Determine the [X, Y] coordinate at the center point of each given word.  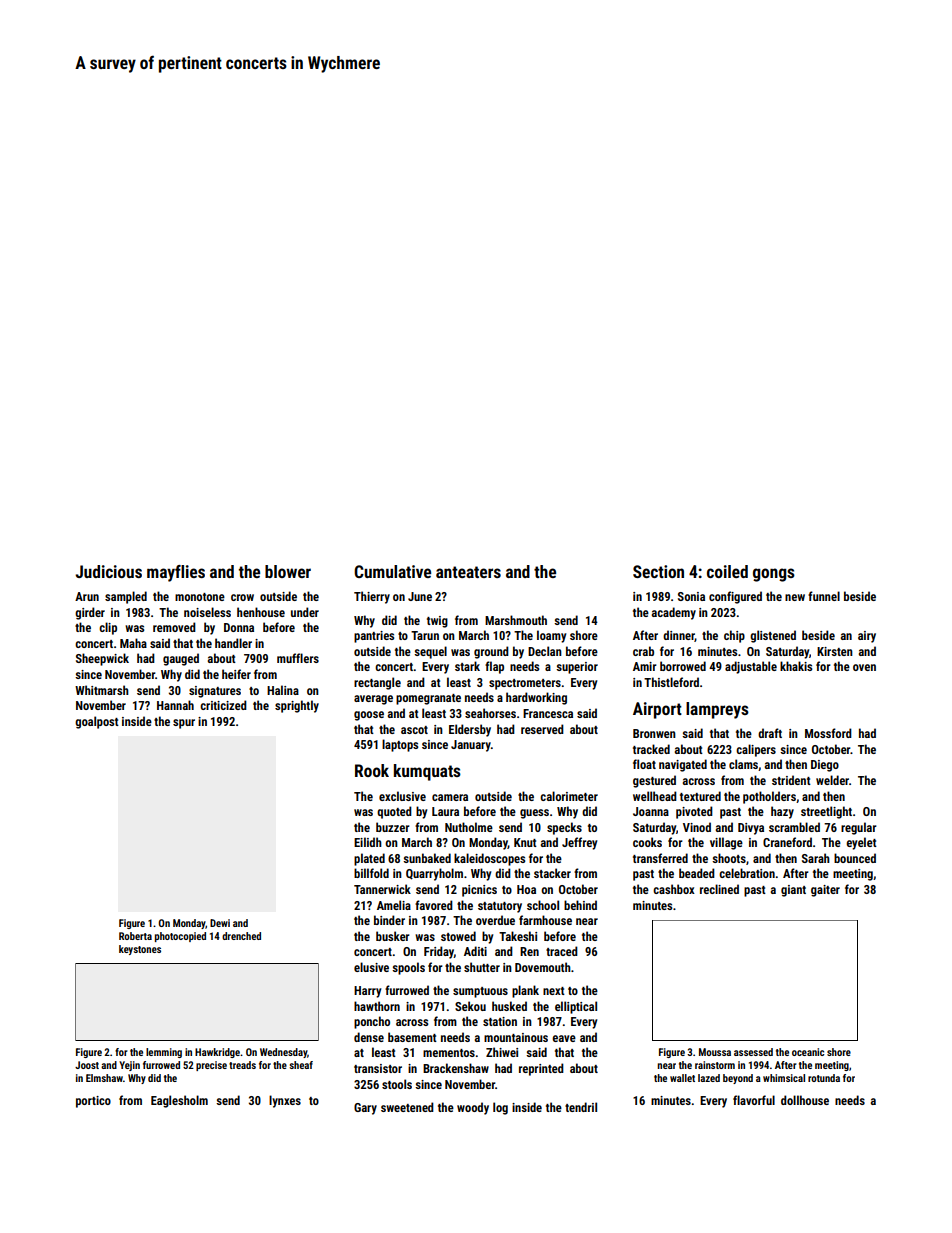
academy [674, 613]
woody [473, 1108]
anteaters [468, 572]
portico [93, 1102]
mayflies [176, 573]
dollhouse [805, 1100]
